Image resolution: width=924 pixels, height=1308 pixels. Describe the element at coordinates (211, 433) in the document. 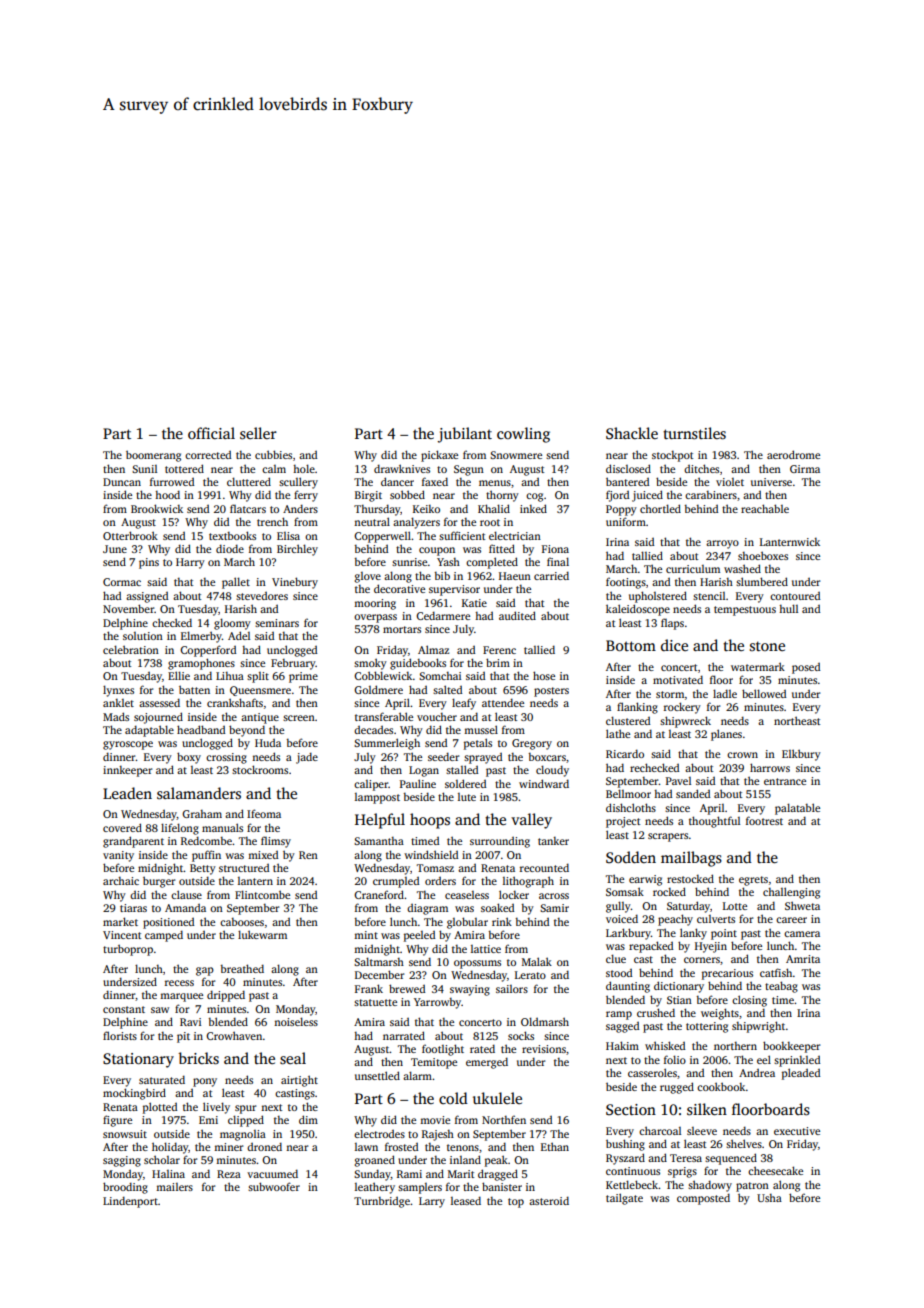

I see `official` at that location.
